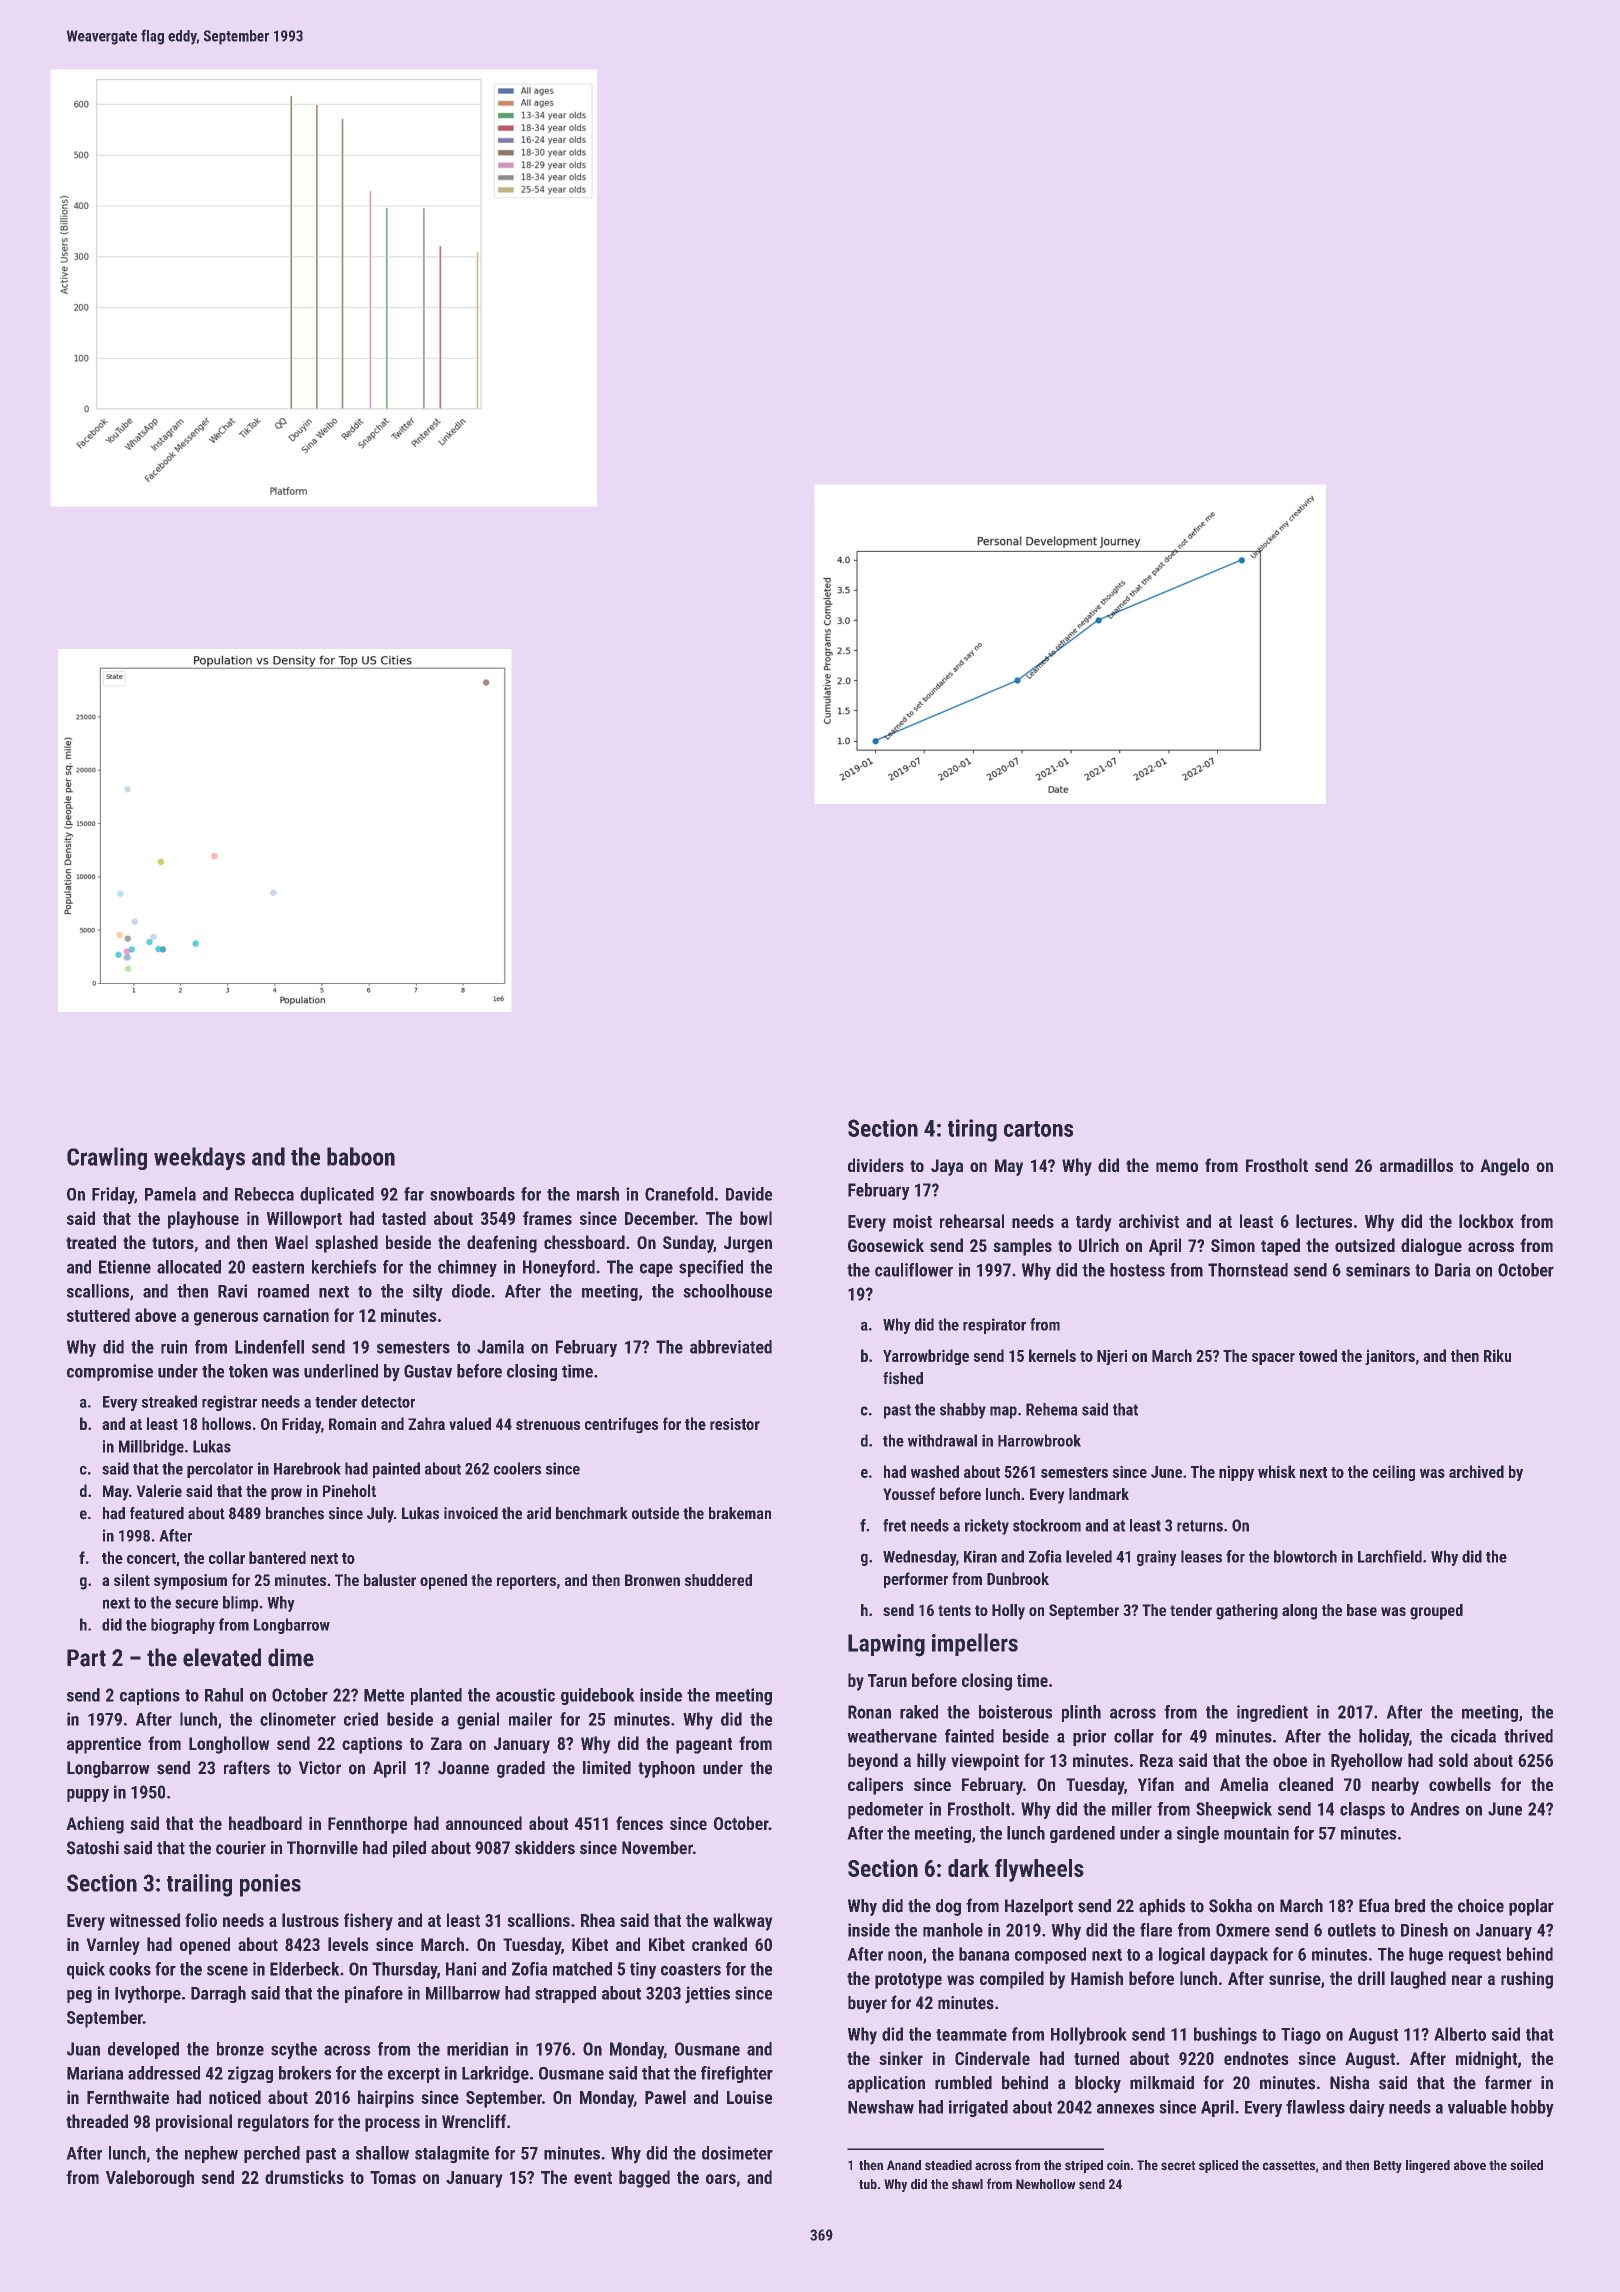 The height and width of the screenshot is (2292, 1620). I want to click on excerpt, so click(414, 2075).
